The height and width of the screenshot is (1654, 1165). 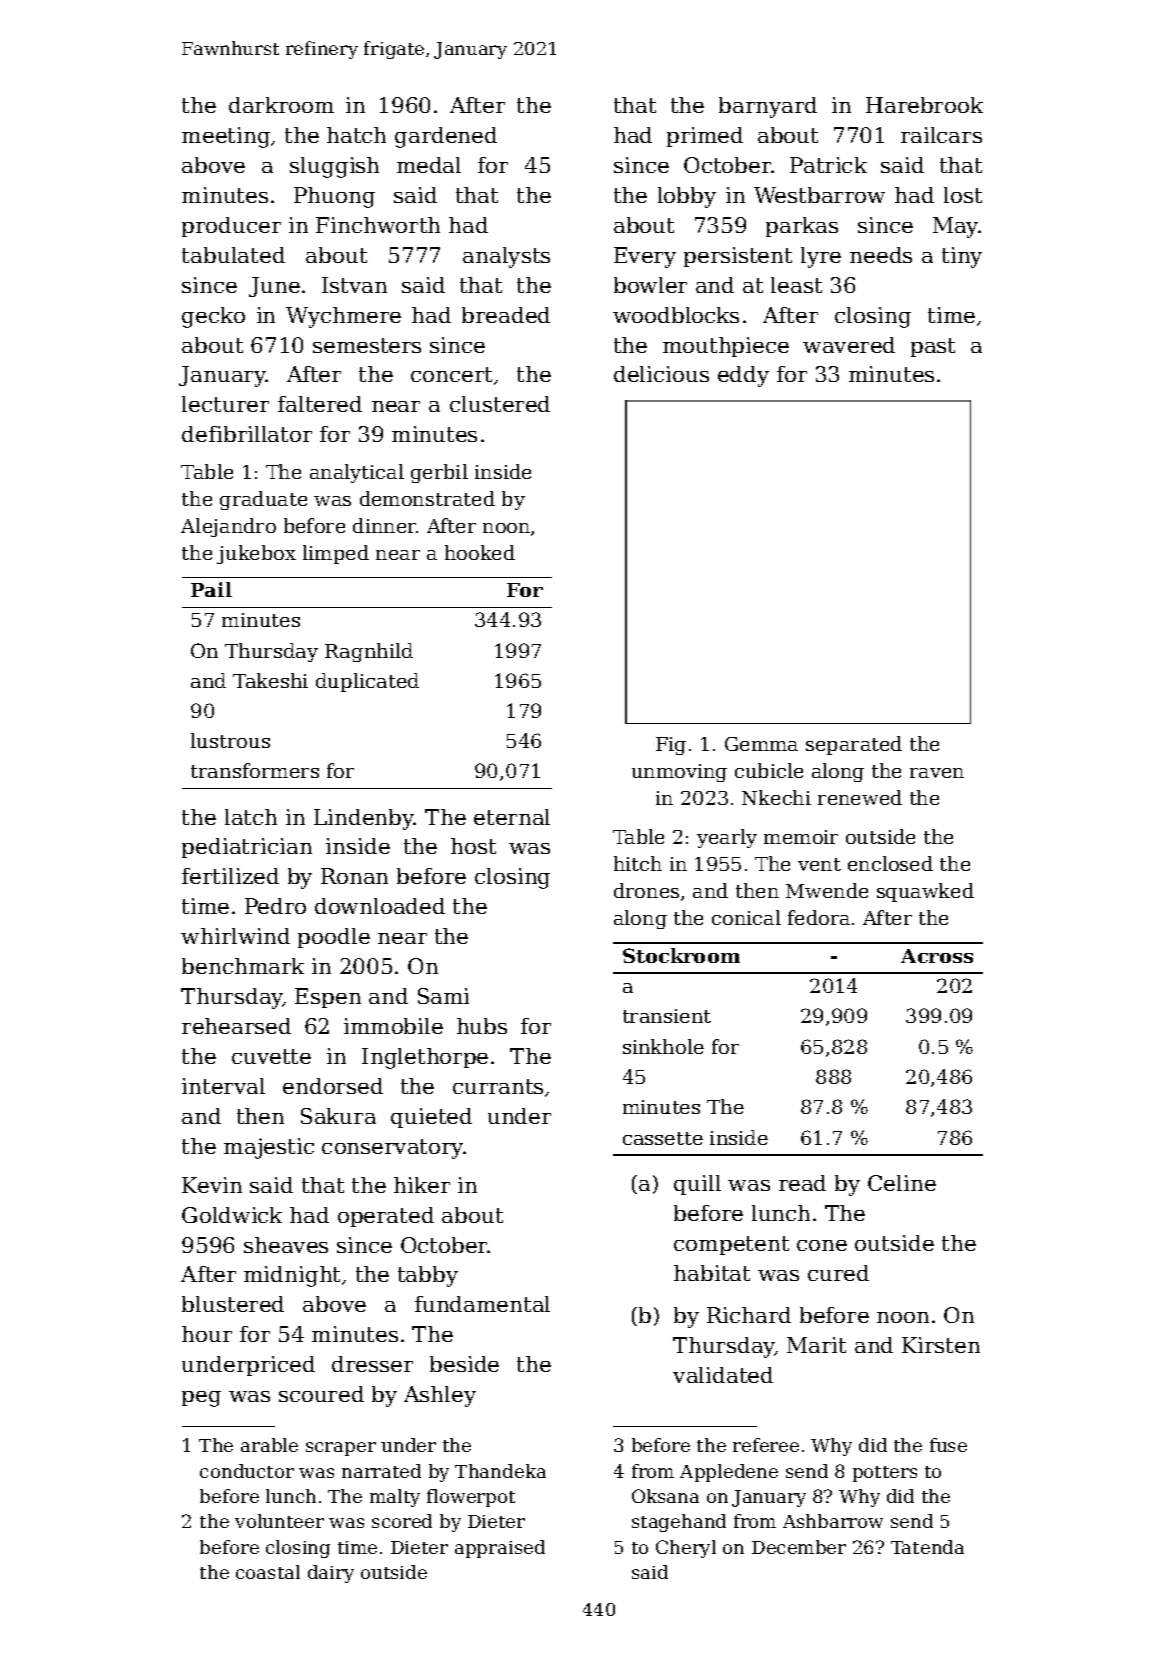 I want to click on meeting, so click(x=226, y=137).
